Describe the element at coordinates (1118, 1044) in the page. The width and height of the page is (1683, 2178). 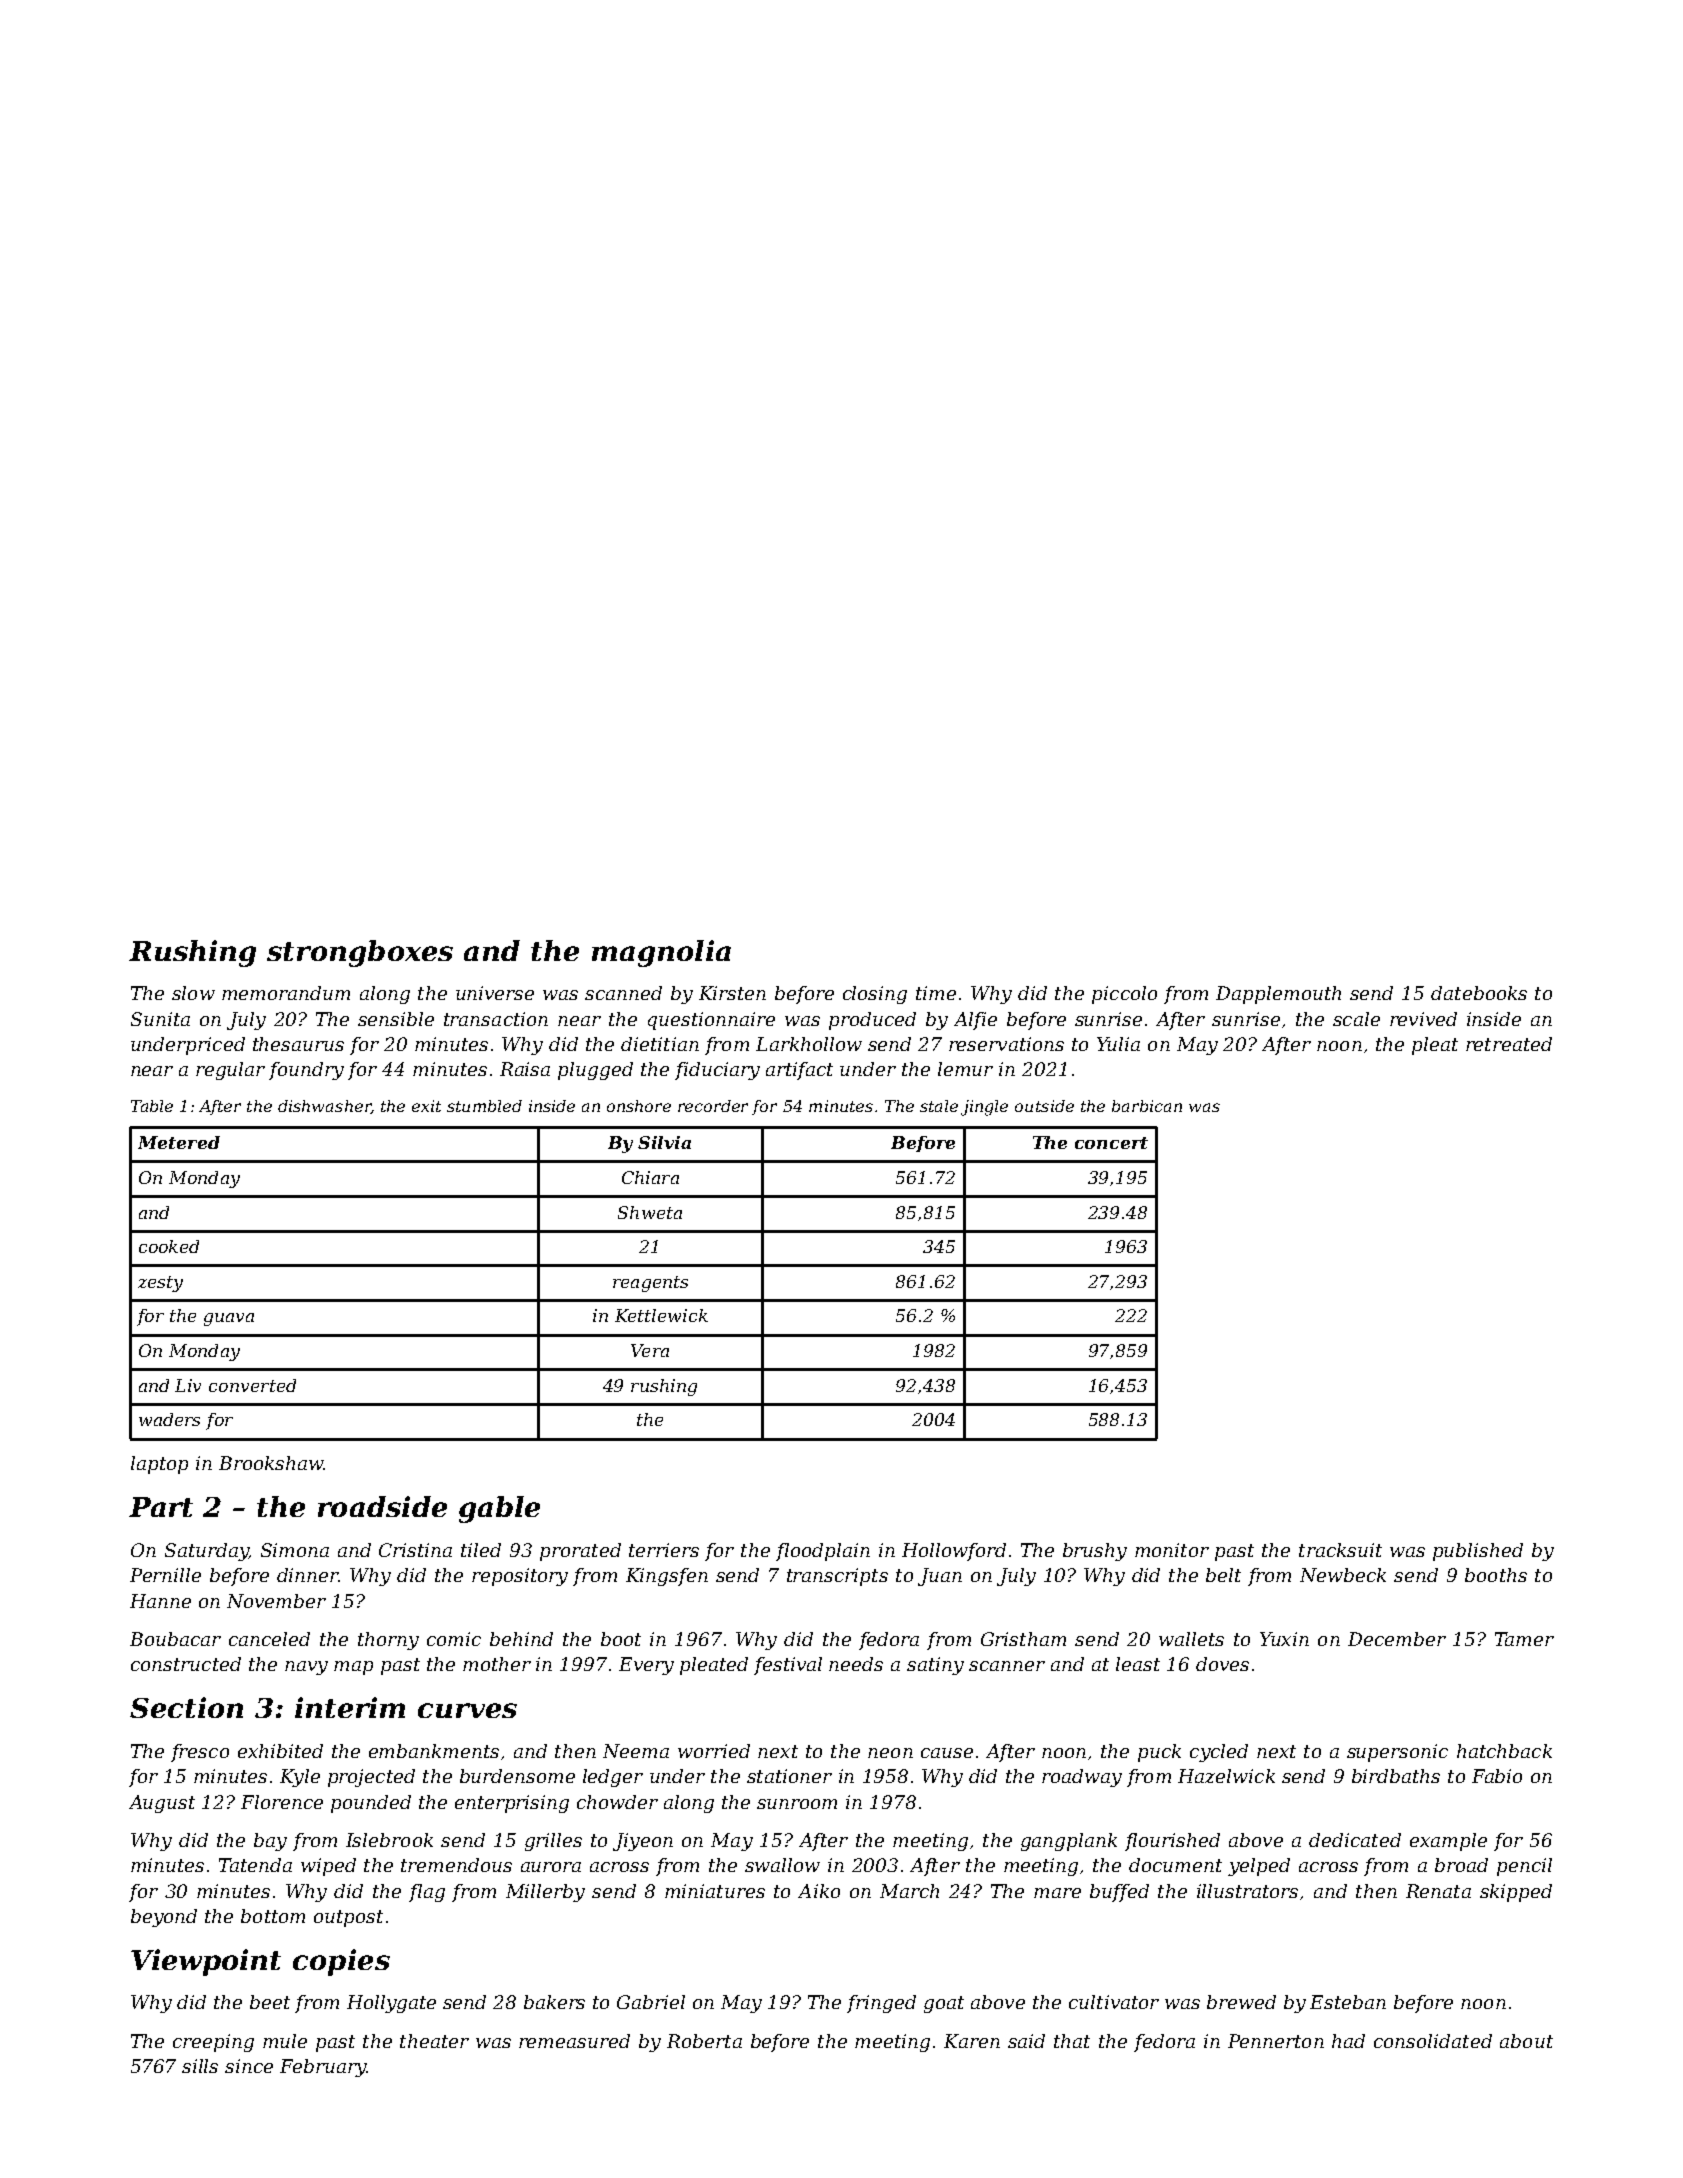
I see `Yulia` at that location.
